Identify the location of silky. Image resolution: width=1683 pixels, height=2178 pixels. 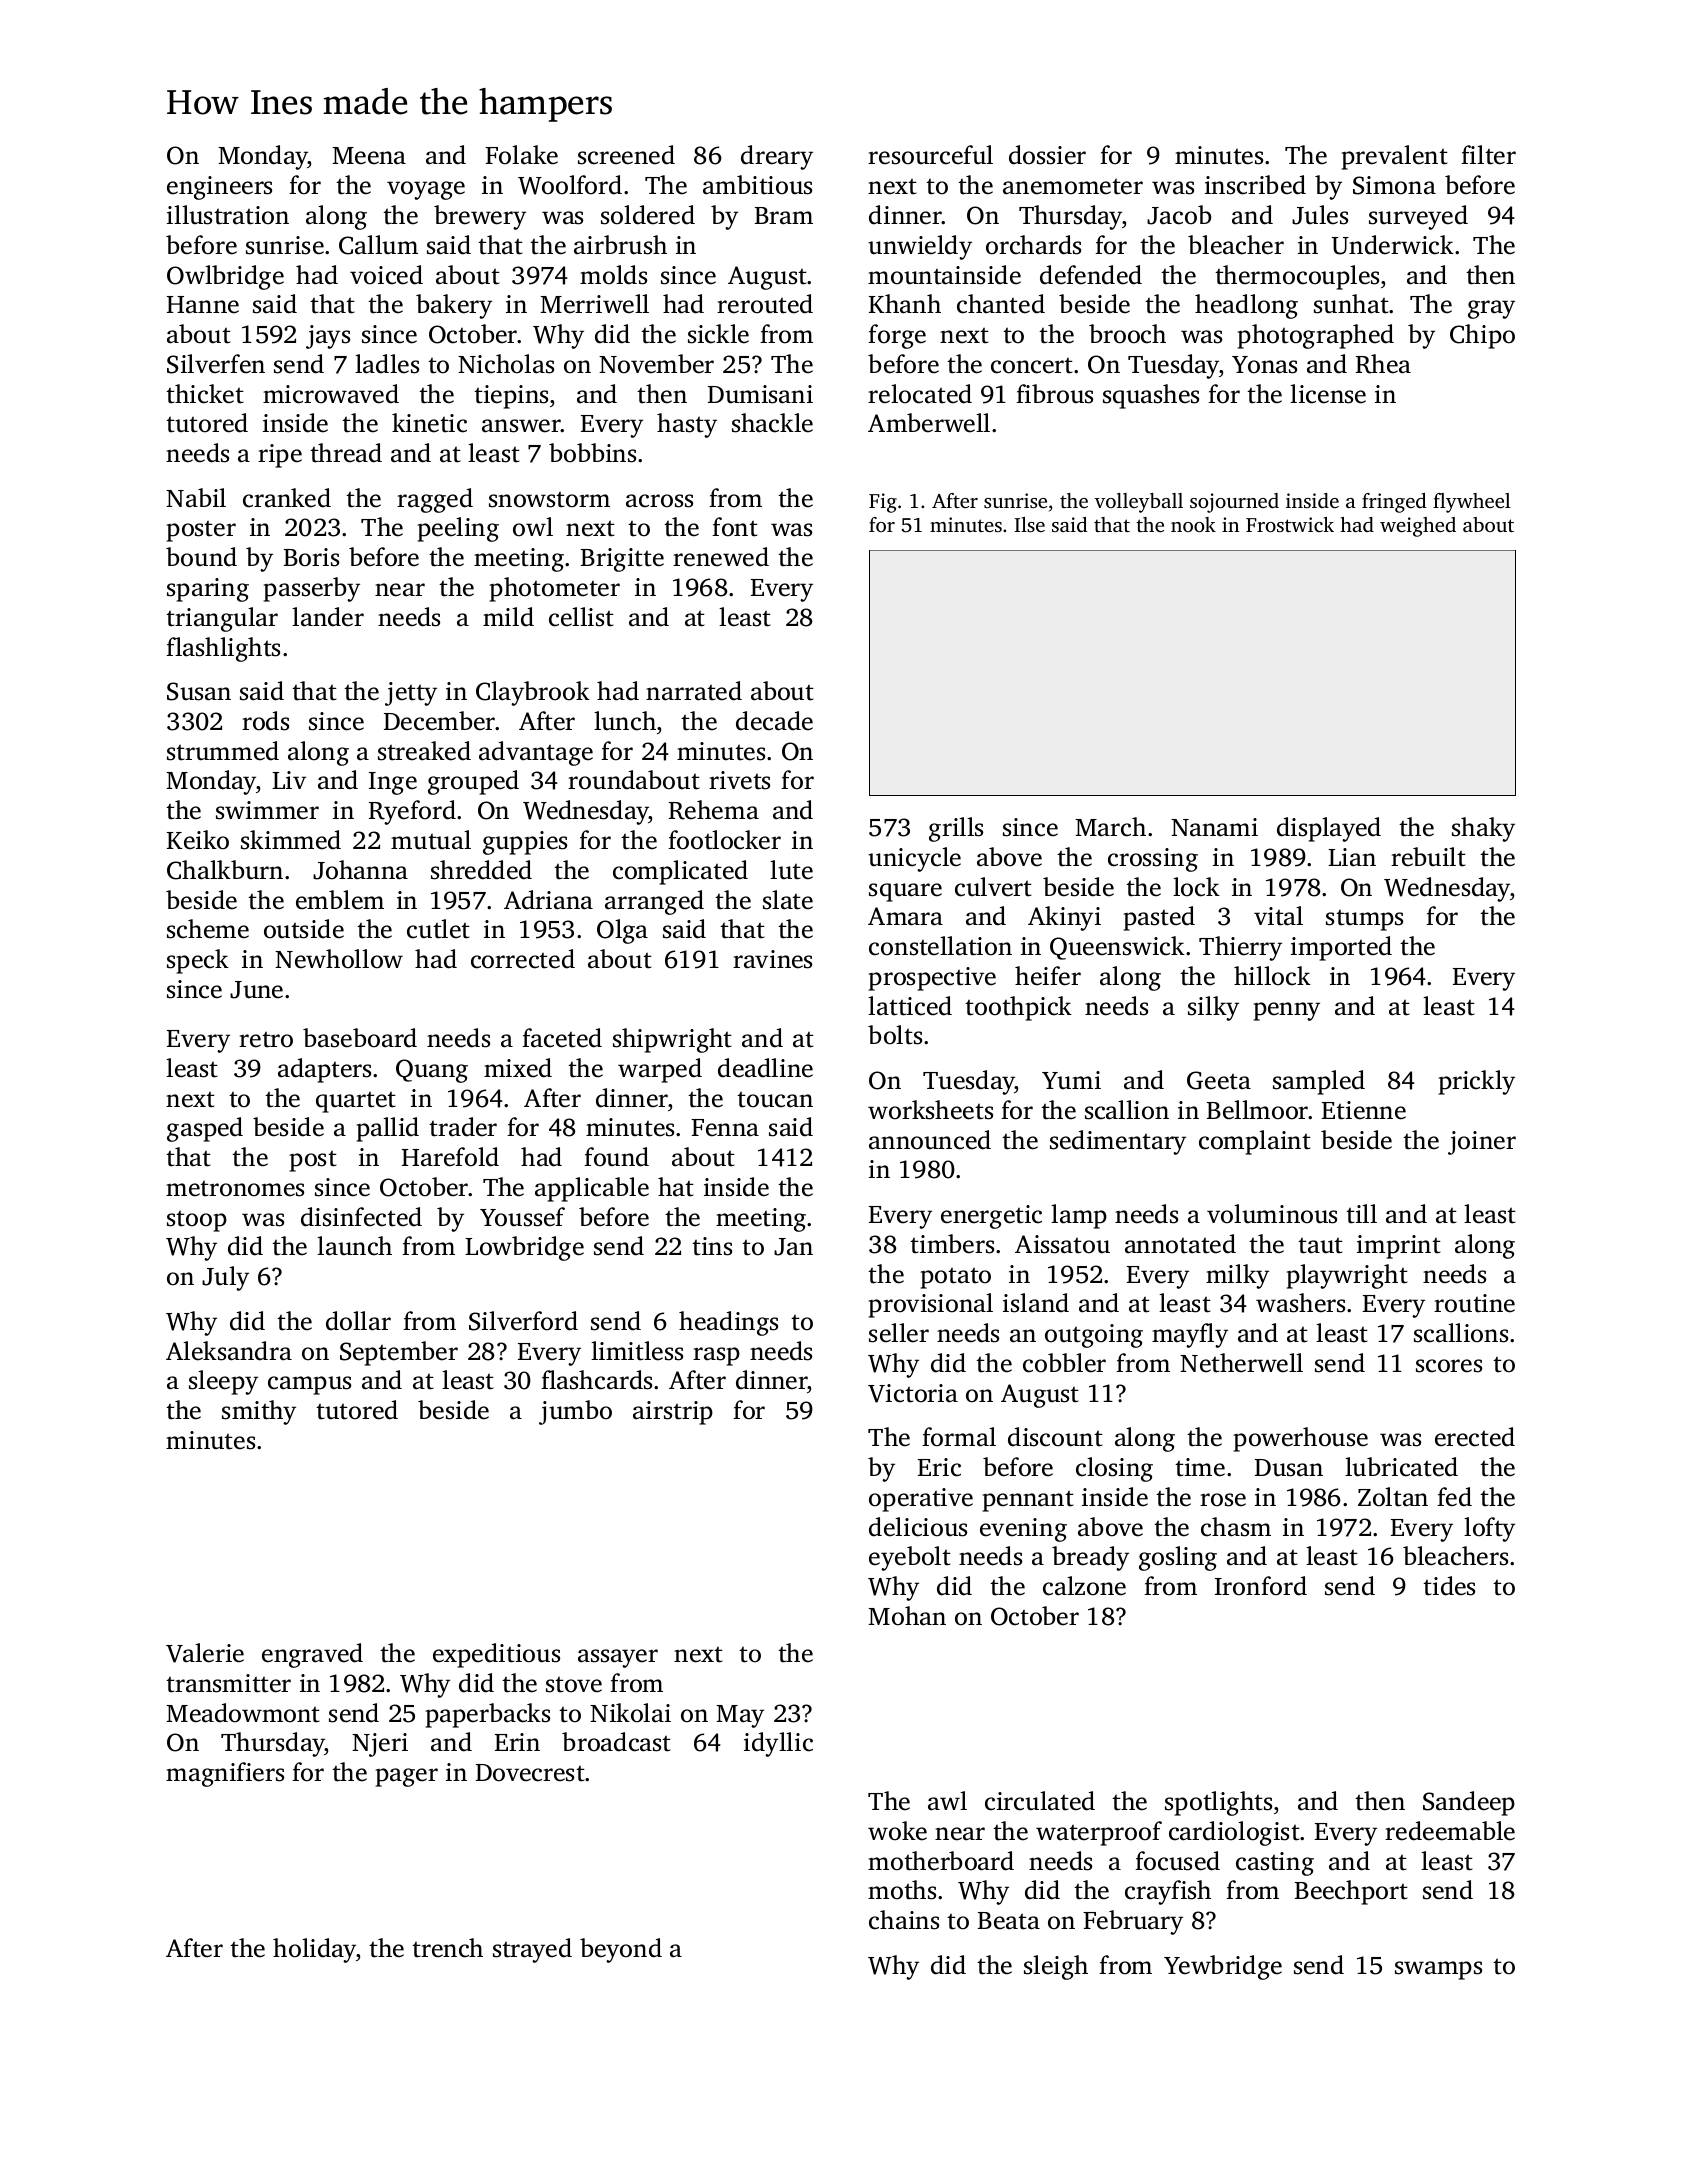
(1213, 1008).
